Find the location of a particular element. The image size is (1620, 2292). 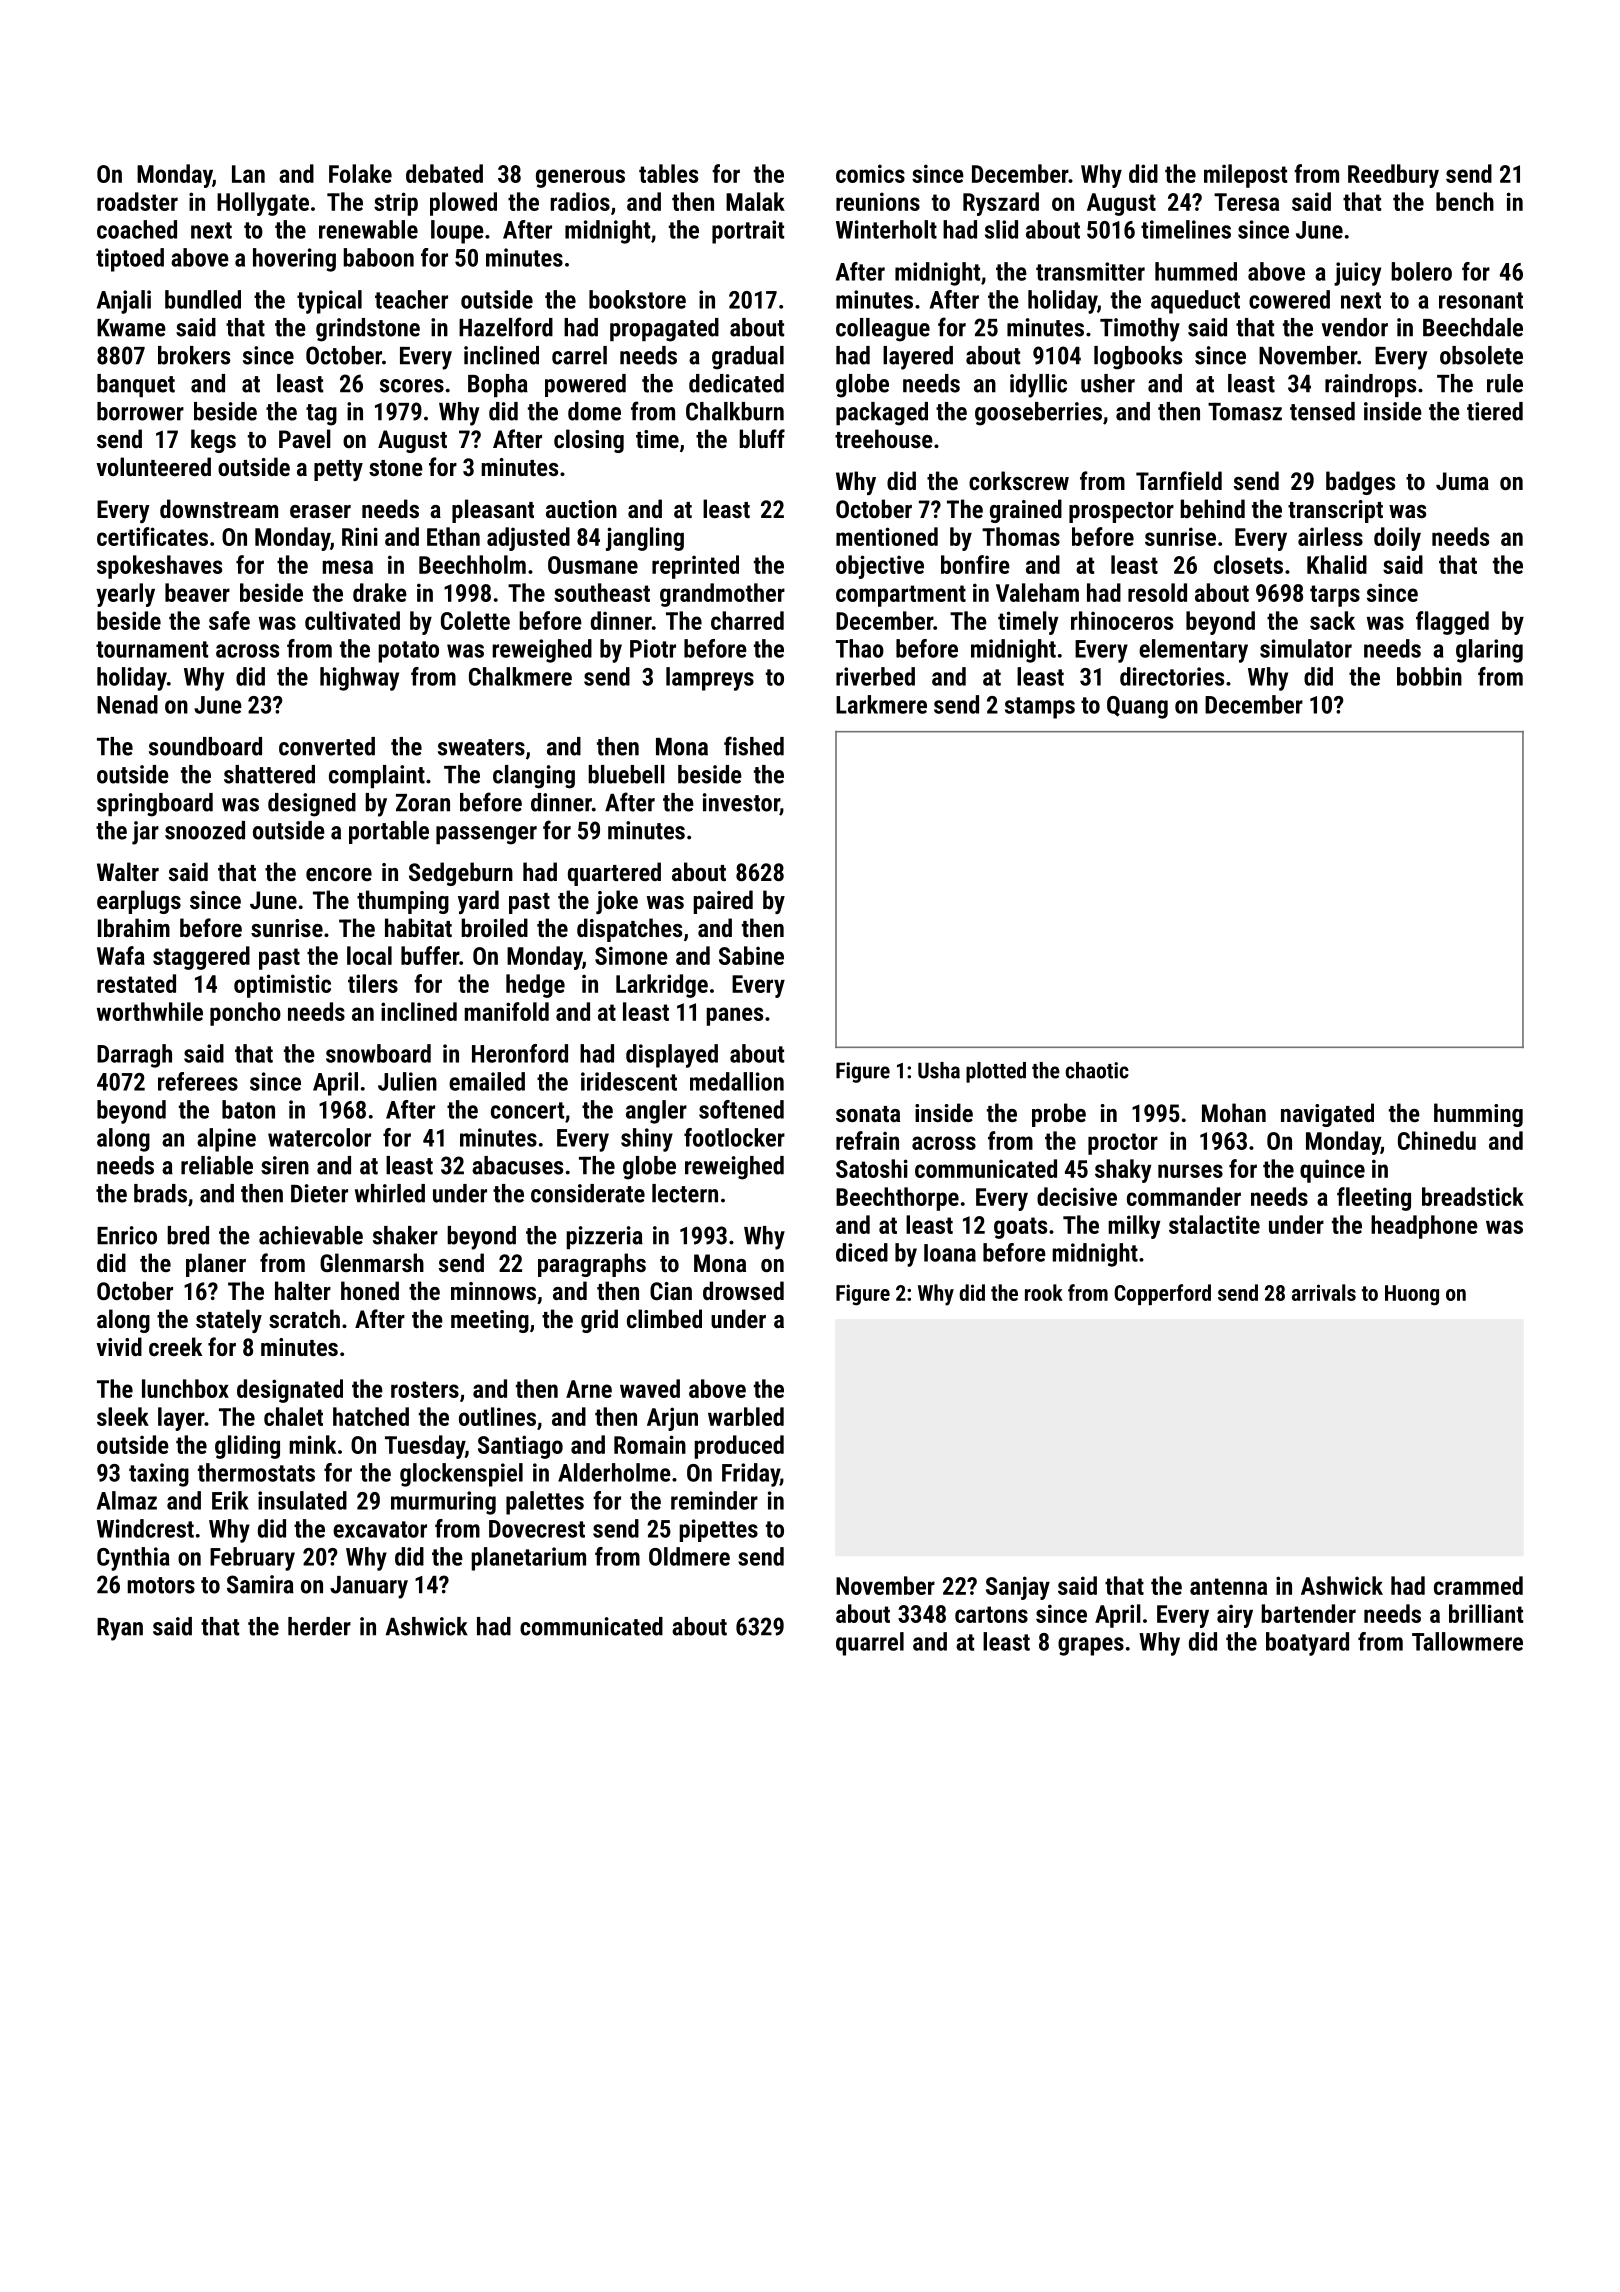

designated is located at coordinates (290, 1391).
